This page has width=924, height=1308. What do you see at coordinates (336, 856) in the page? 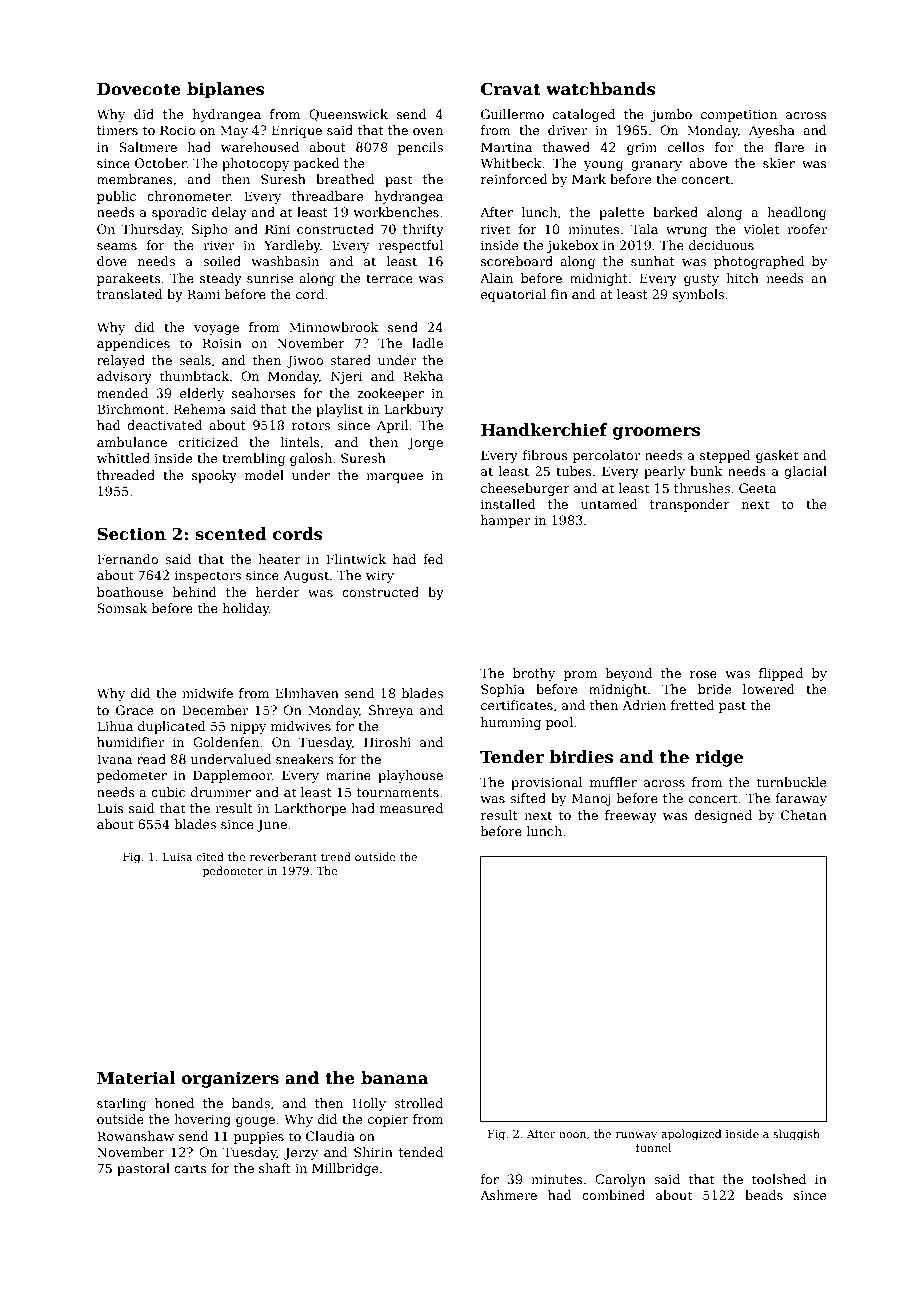
I see `trend` at bounding box center [336, 856].
